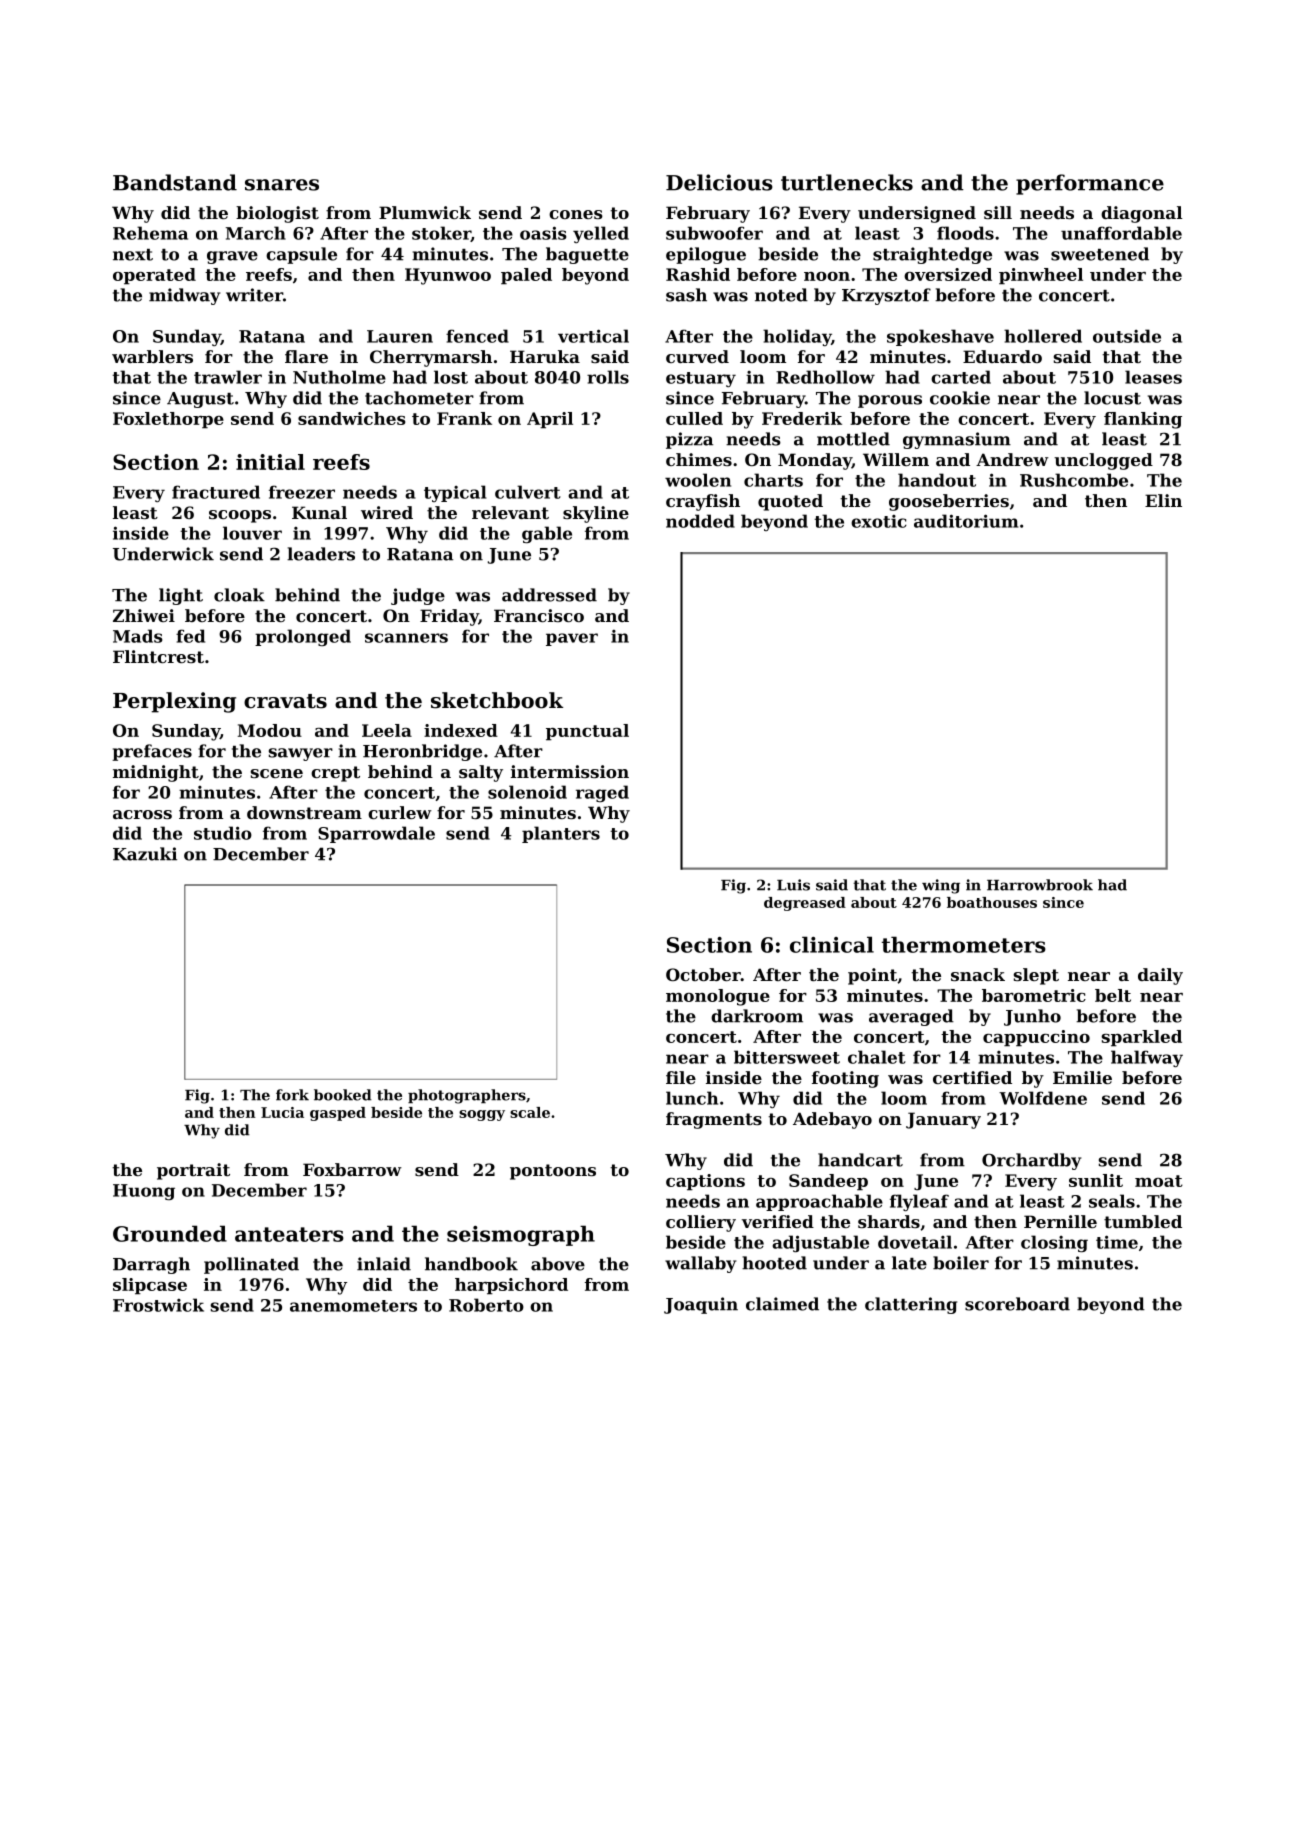  What do you see at coordinates (145, 854) in the document?
I see `Kazuki` at bounding box center [145, 854].
